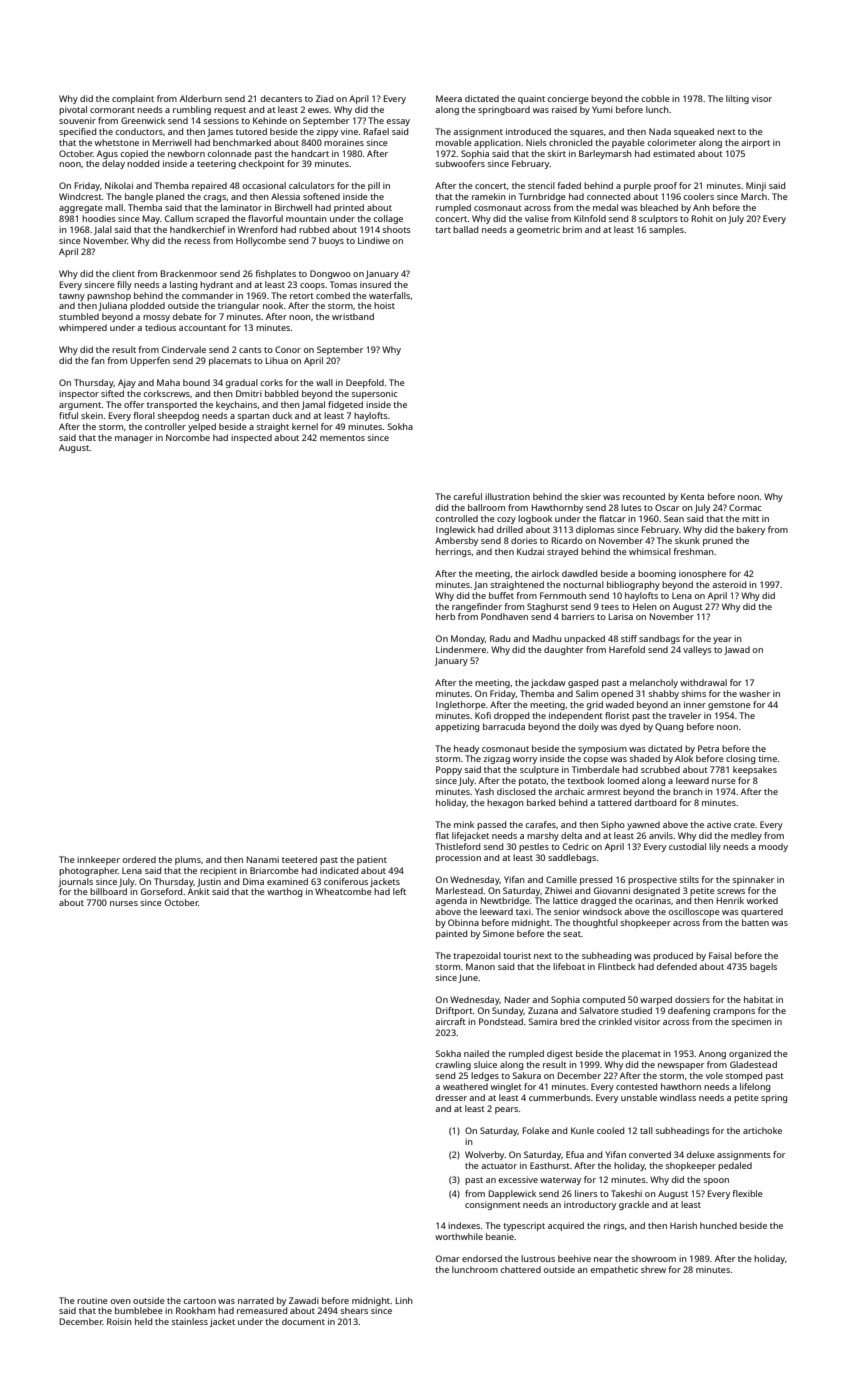  What do you see at coordinates (263, 859) in the screenshot?
I see `Nanami` at bounding box center [263, 859].
